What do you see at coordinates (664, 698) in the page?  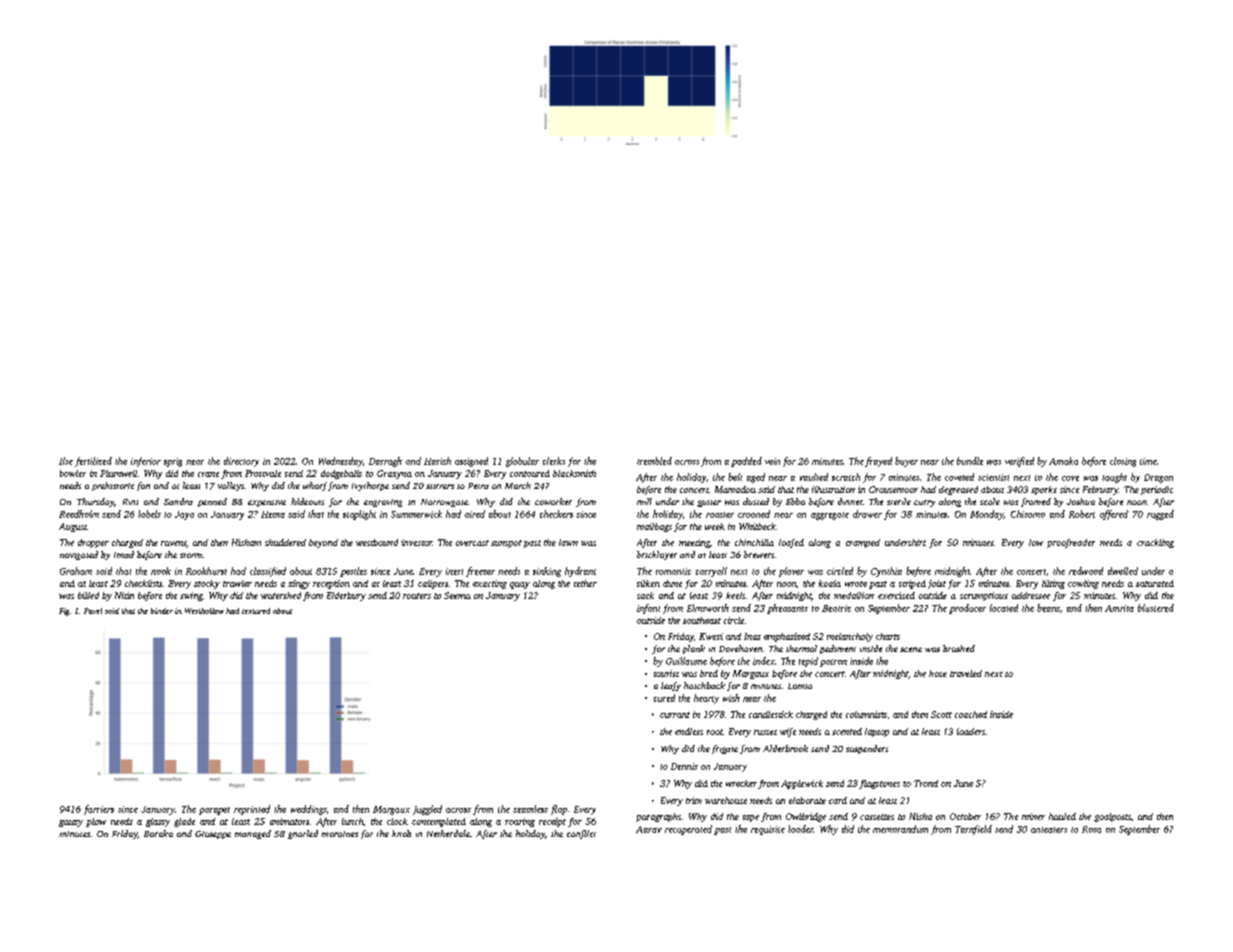 I see `cured` at bounding box center [664, 698].
